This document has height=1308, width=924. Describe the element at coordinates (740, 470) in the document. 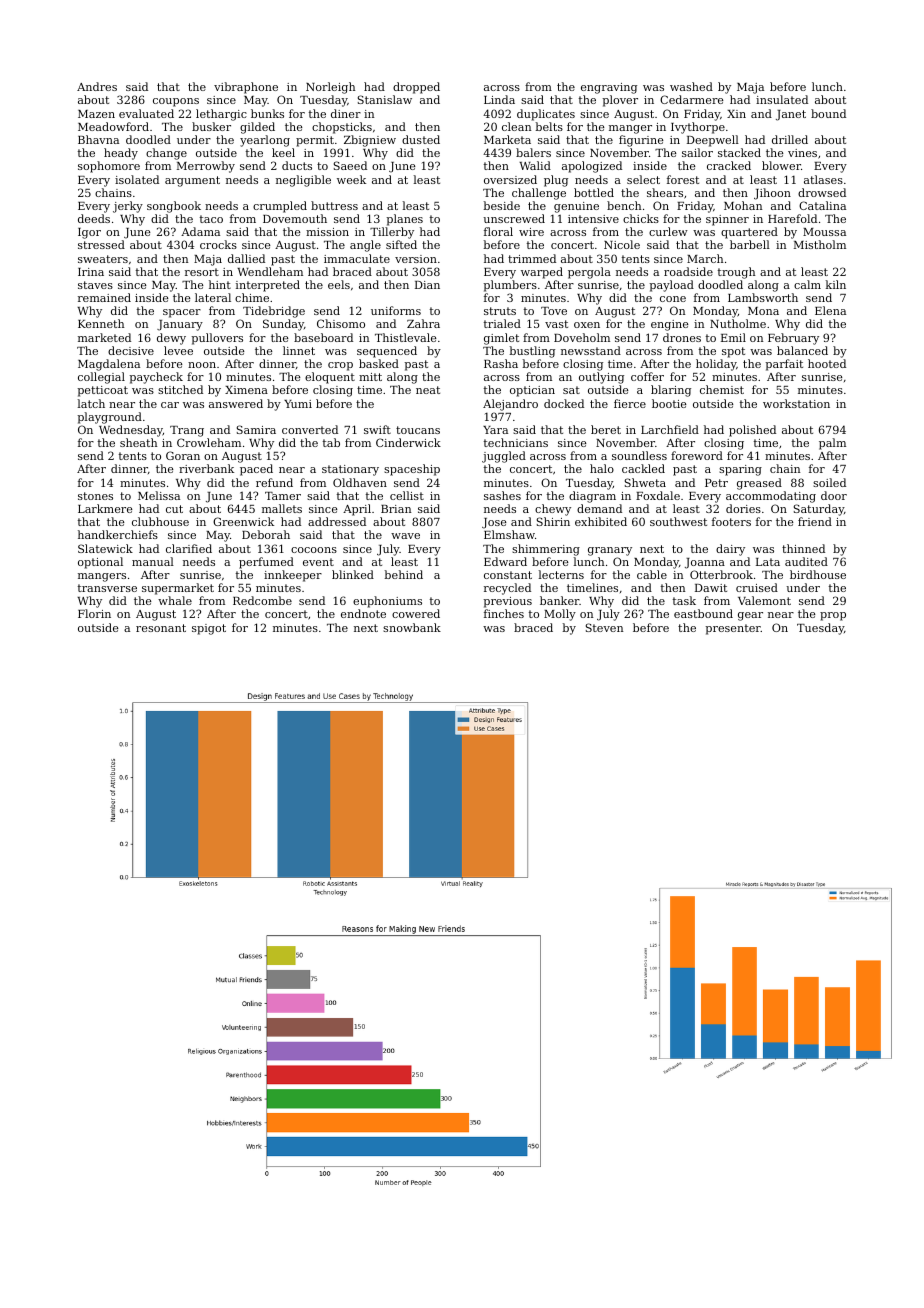

I see `sparing` at that location.
